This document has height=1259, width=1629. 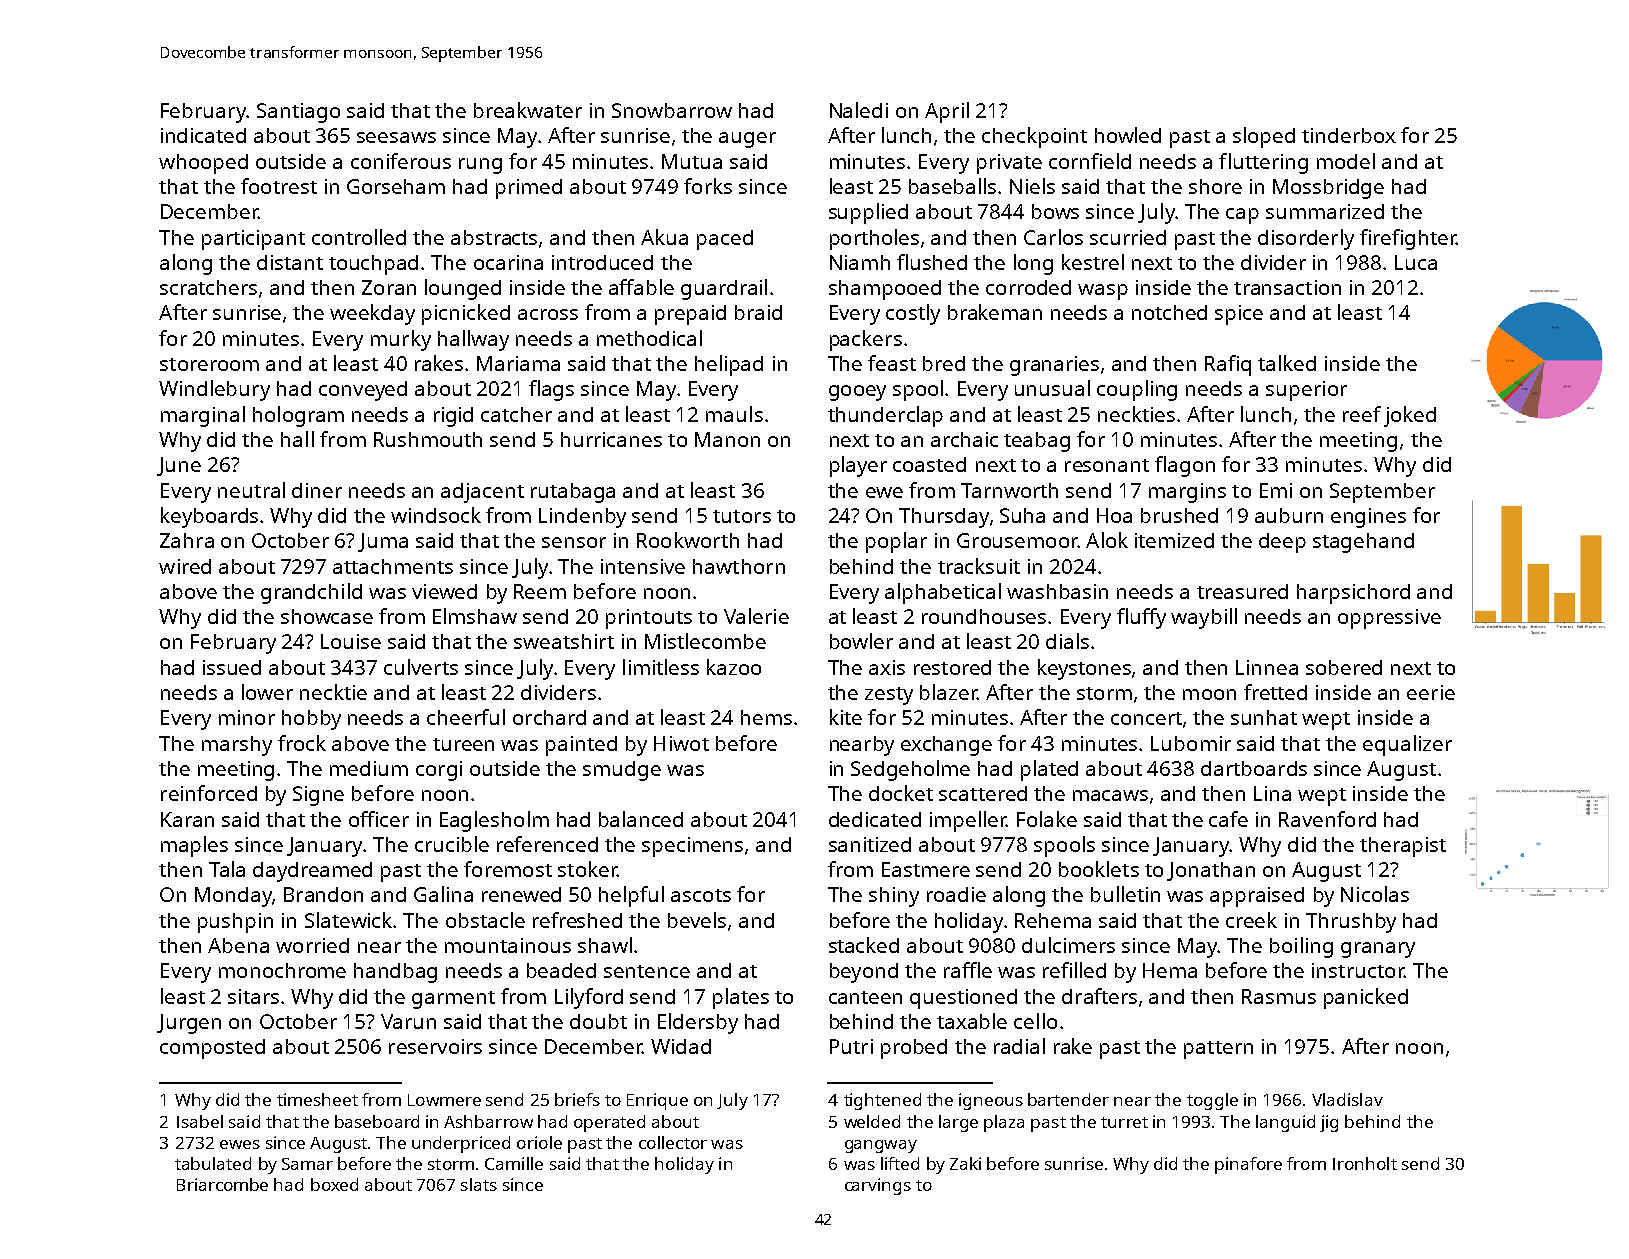 I want to click on carvings, so click(x=878, y=1186).
